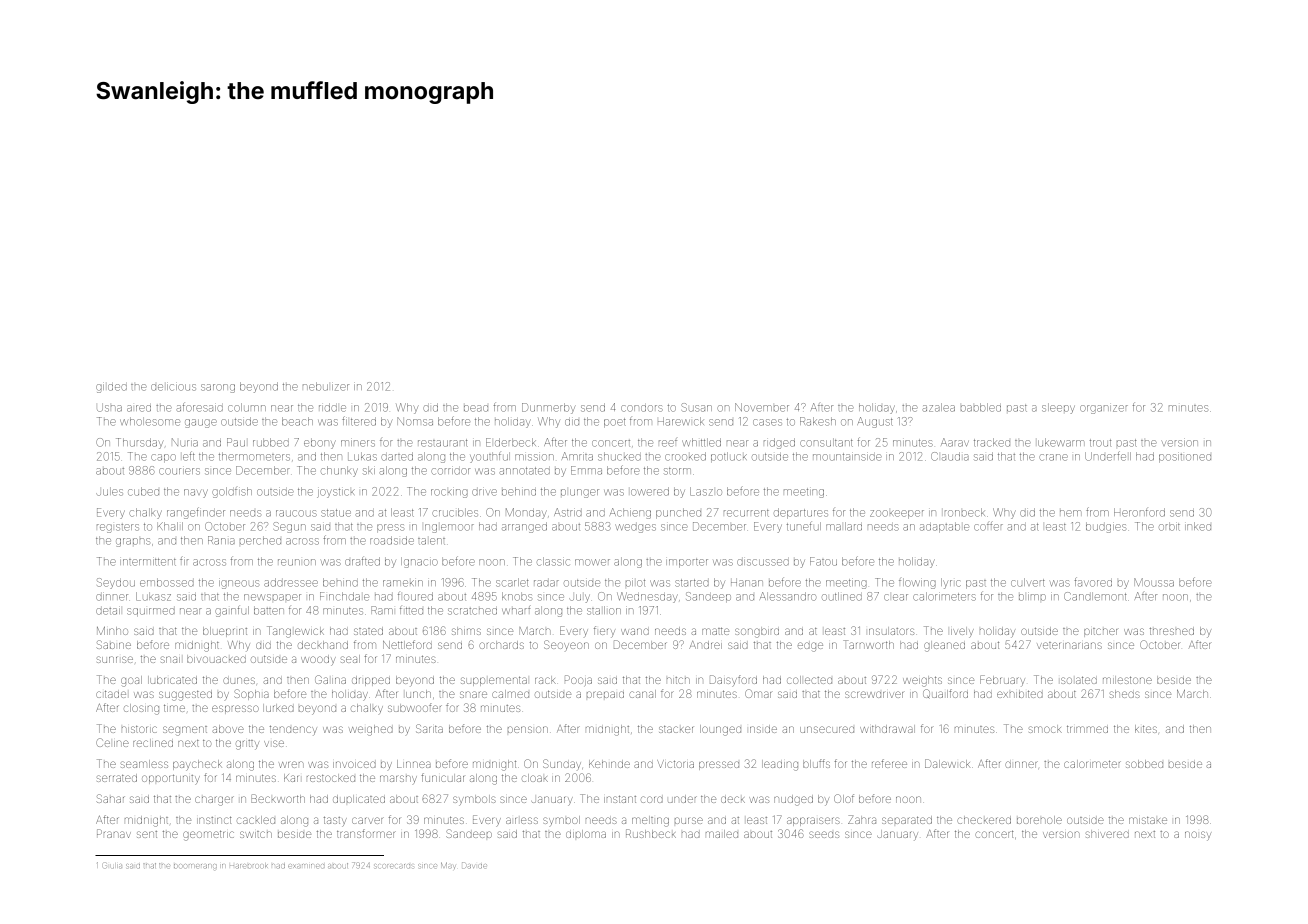 The height and width of the screenshot is (924, 1308). Describe the element at coordinates (981, 407) in the screenshot. I see `babbled` at that location.
